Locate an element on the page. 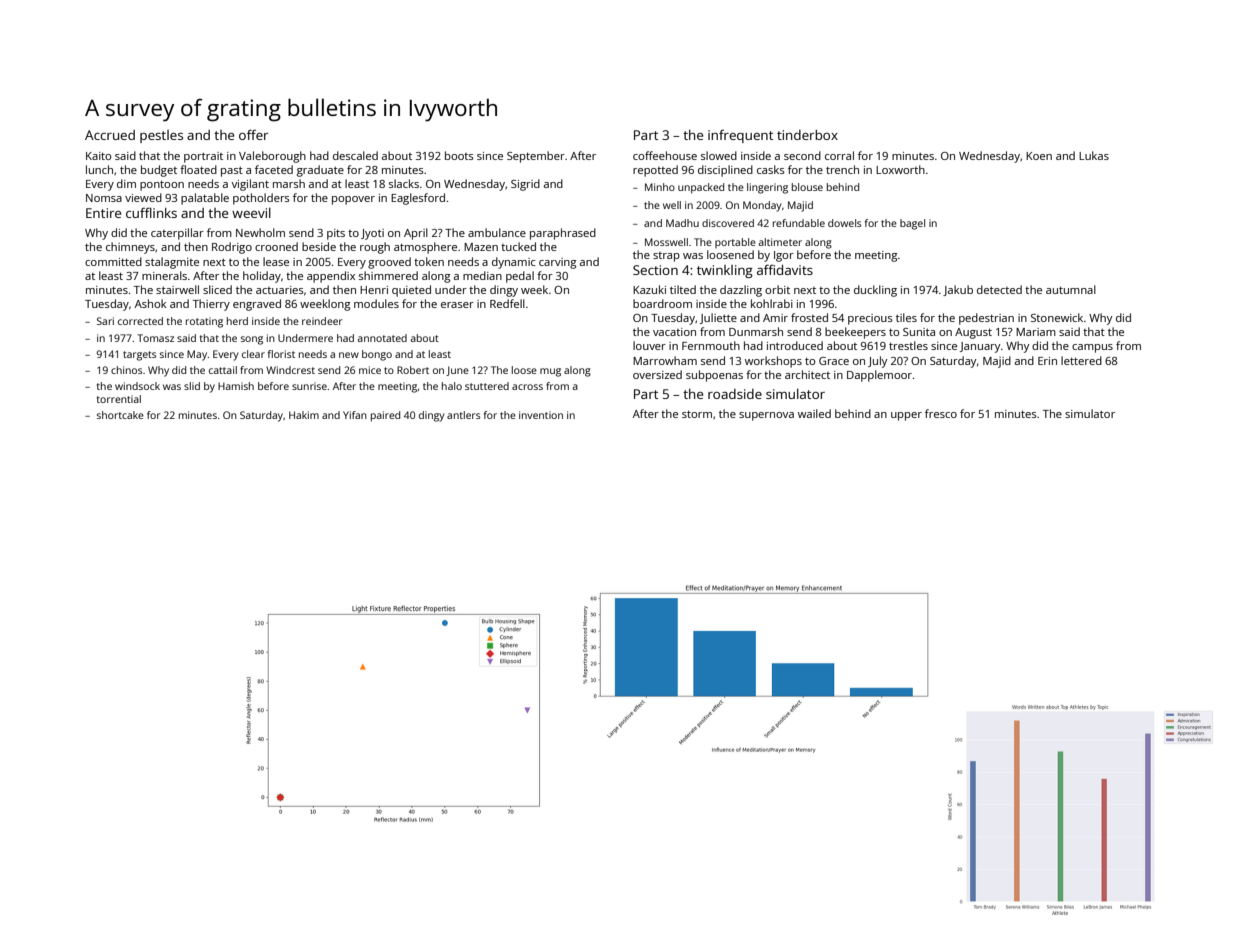 Image resolution: width=1233 pixels, height=952 pixels. bagel is located at coordinates (912, 224).
